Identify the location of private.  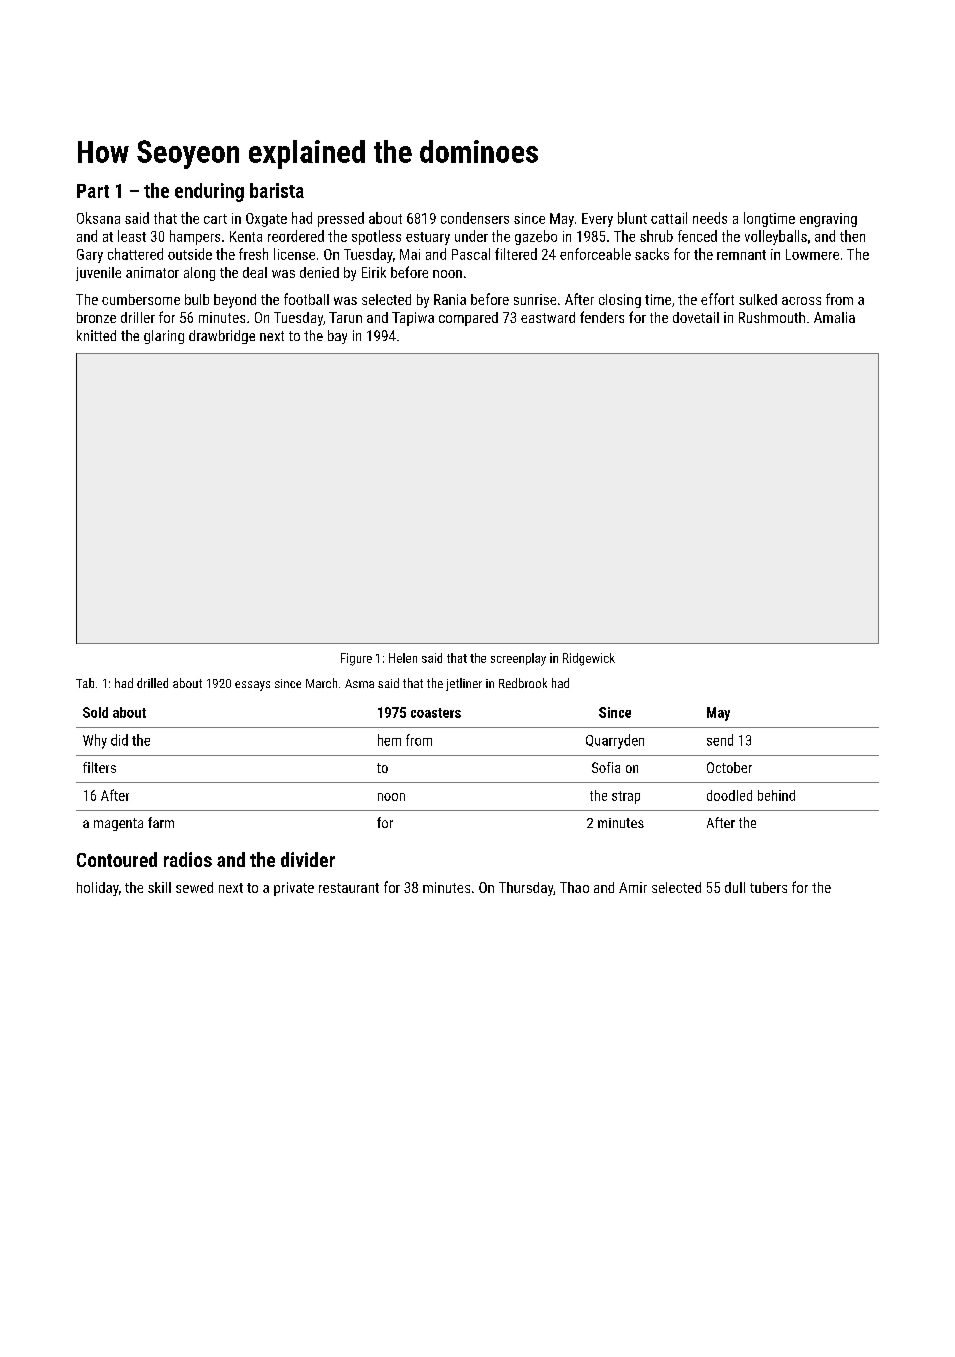
(294, 889).
